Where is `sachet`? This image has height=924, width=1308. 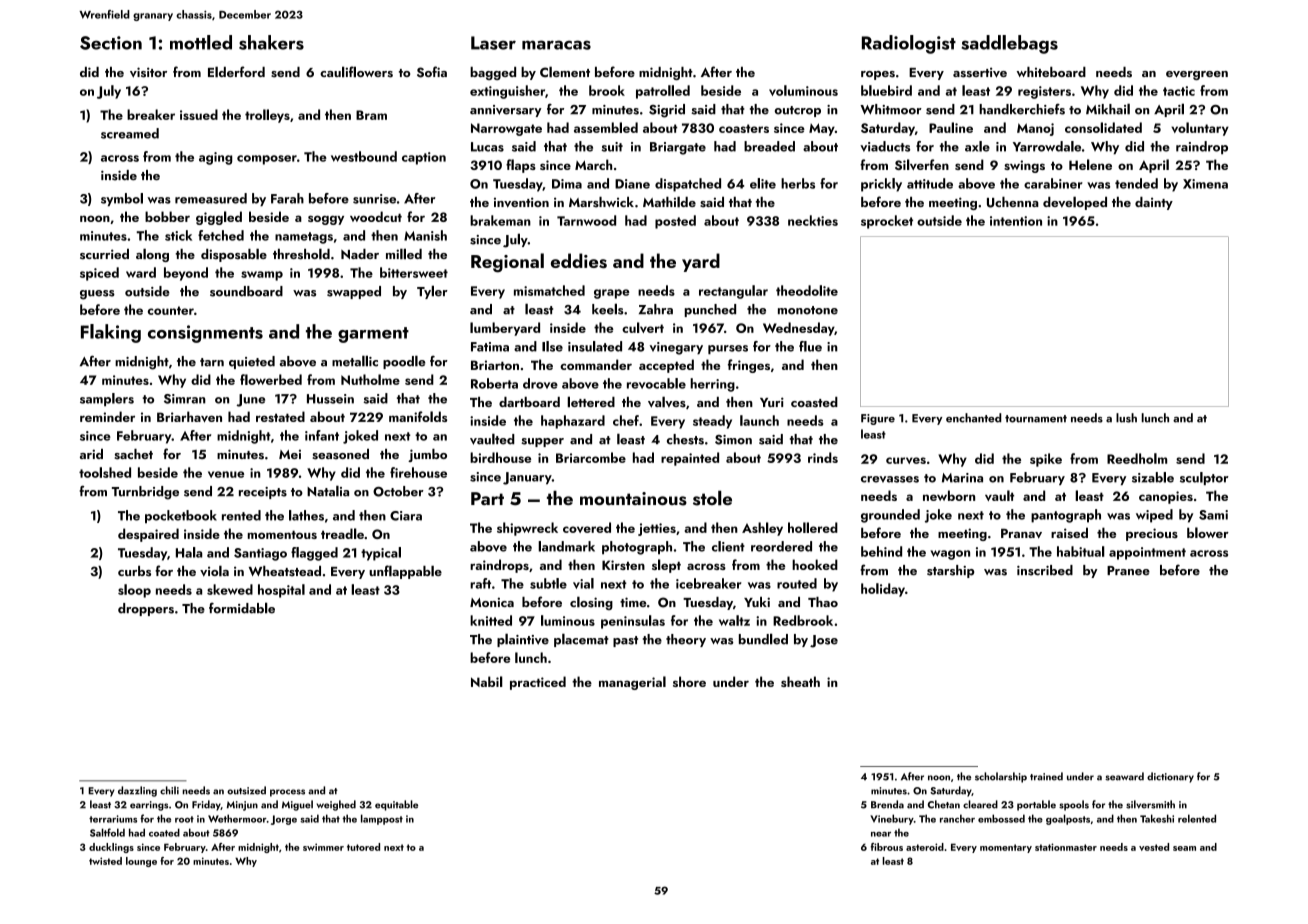 sachet is located at coordinates (134, 454).
